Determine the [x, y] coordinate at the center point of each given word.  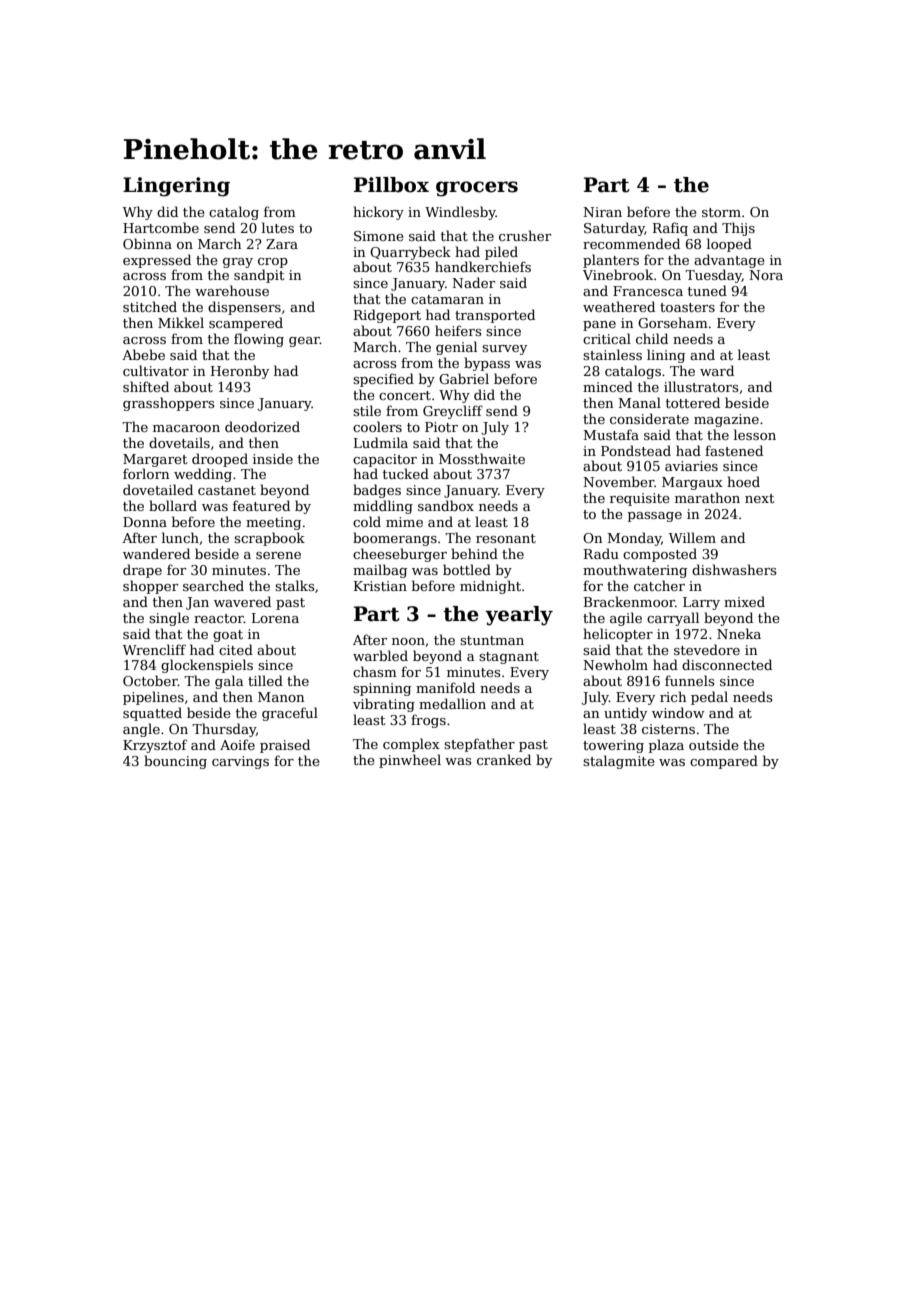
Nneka [739, 633]
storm [721, 212]
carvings [240, 762]
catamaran [447, 299]
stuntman [492, 640]
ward [717, 370]
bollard [173, 505]
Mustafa [611, 434]
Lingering [176, 187]
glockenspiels [207, 666]
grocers [477, 189]
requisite [640, 499]
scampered [246, 324]
